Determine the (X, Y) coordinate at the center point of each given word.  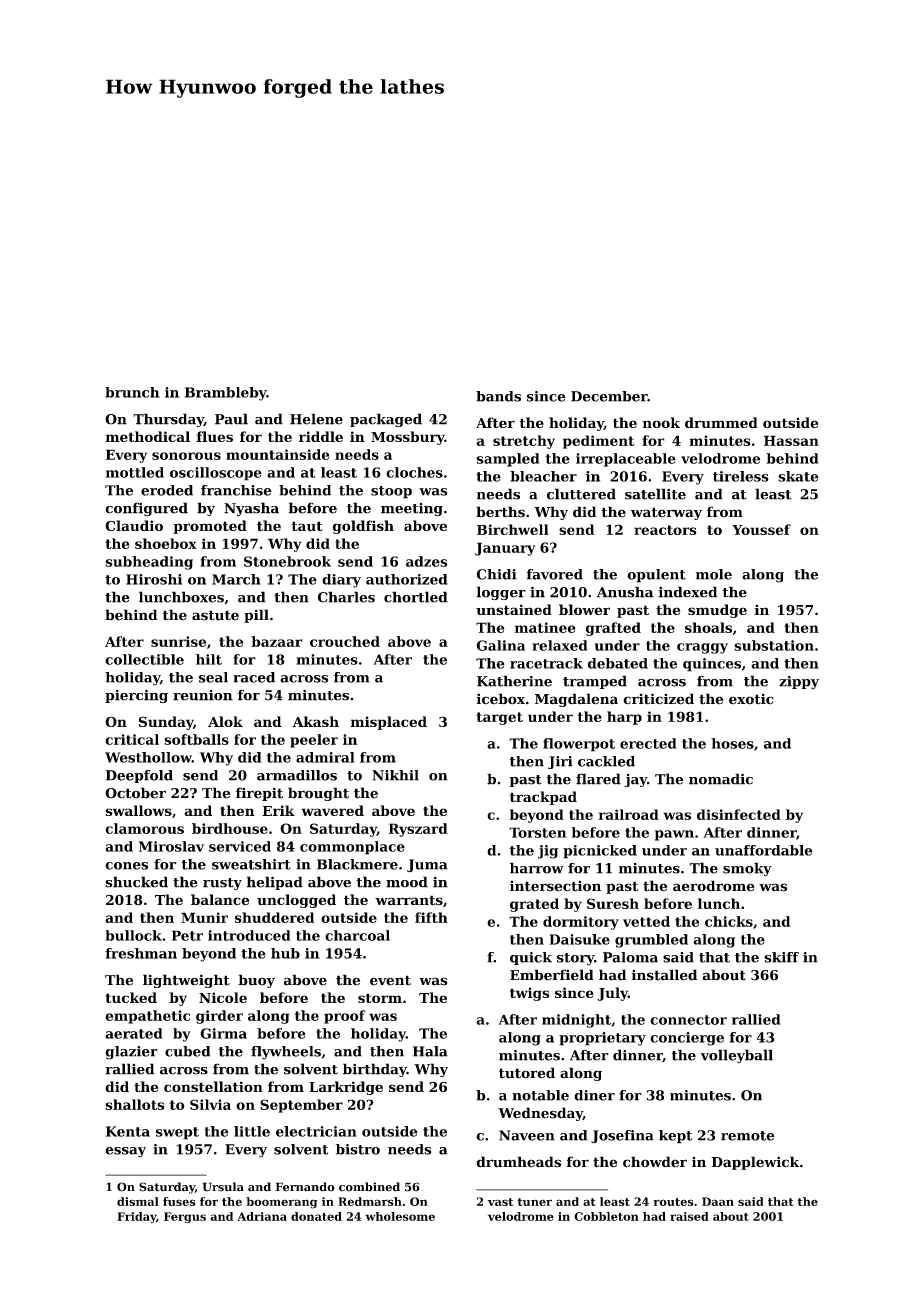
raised (689, 1216)
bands (498, 396)
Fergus (185, 1217)
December (609, 396)
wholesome (400, 1216)
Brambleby (226, 394)
